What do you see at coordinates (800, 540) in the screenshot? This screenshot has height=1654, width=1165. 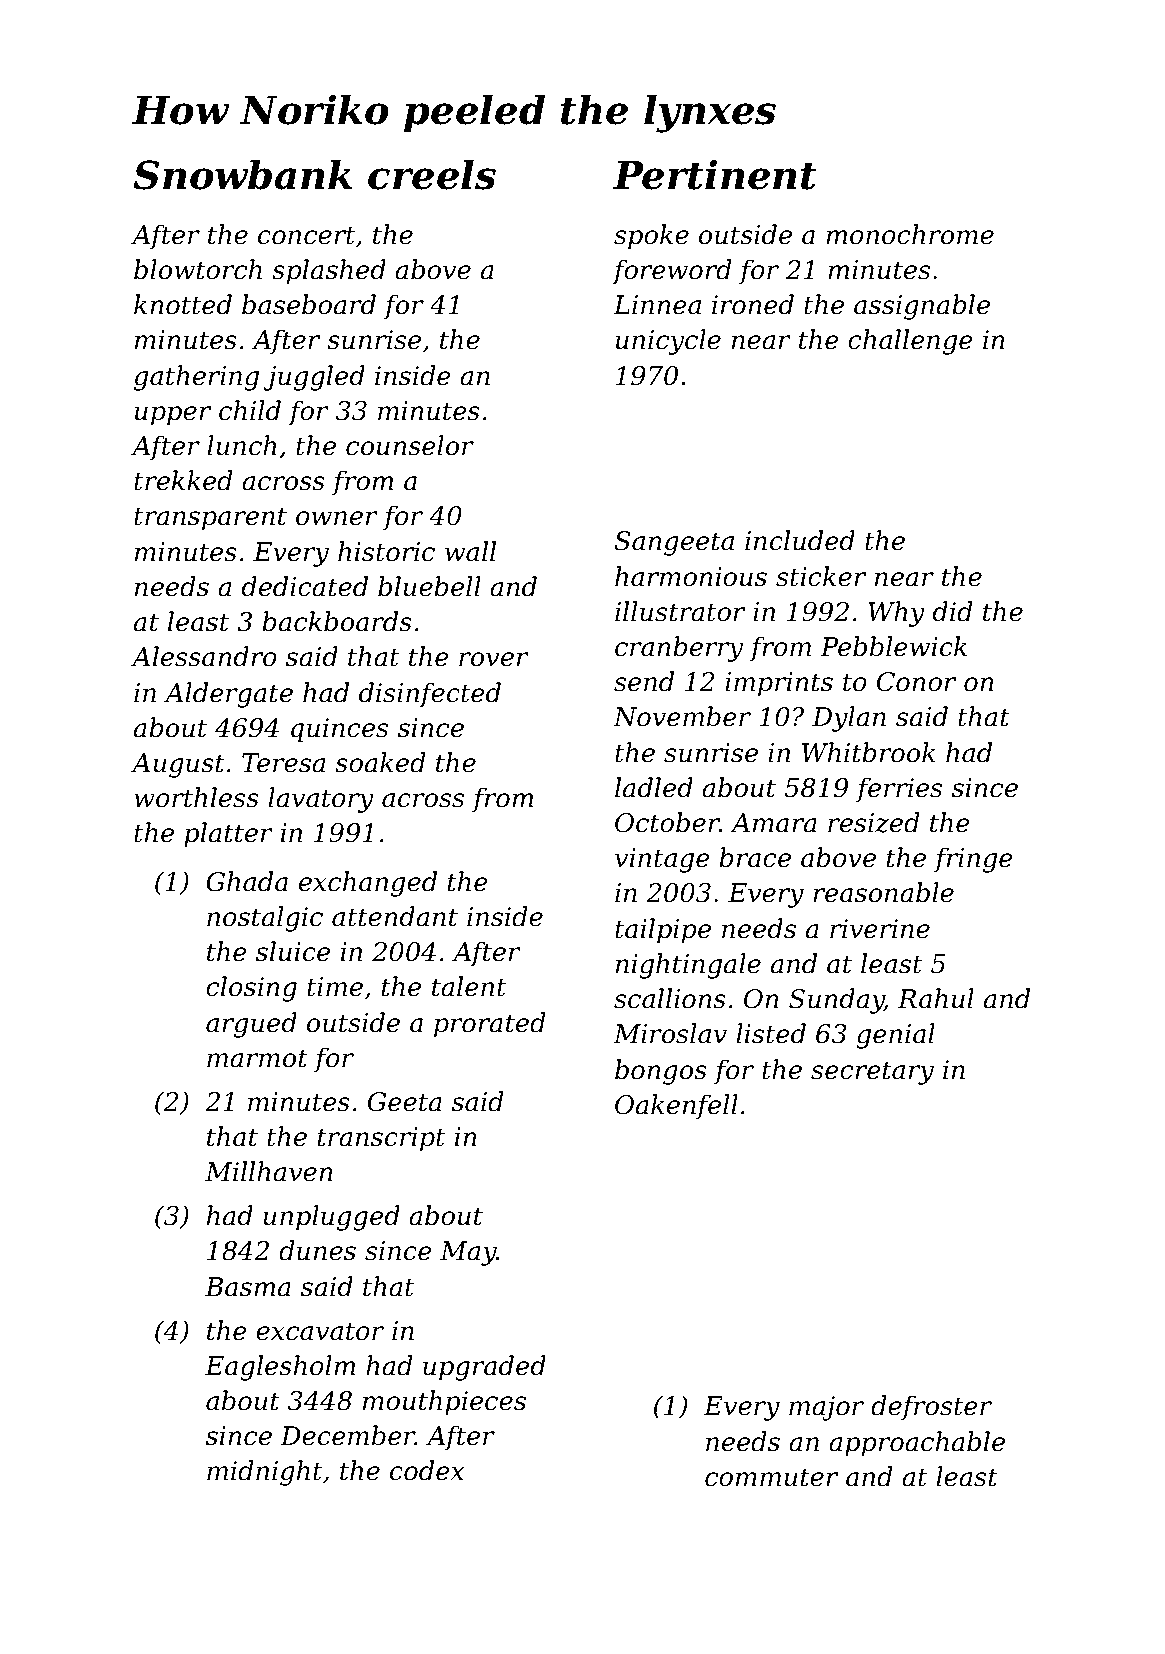 I see `included` at bounding box center [800, 540].
